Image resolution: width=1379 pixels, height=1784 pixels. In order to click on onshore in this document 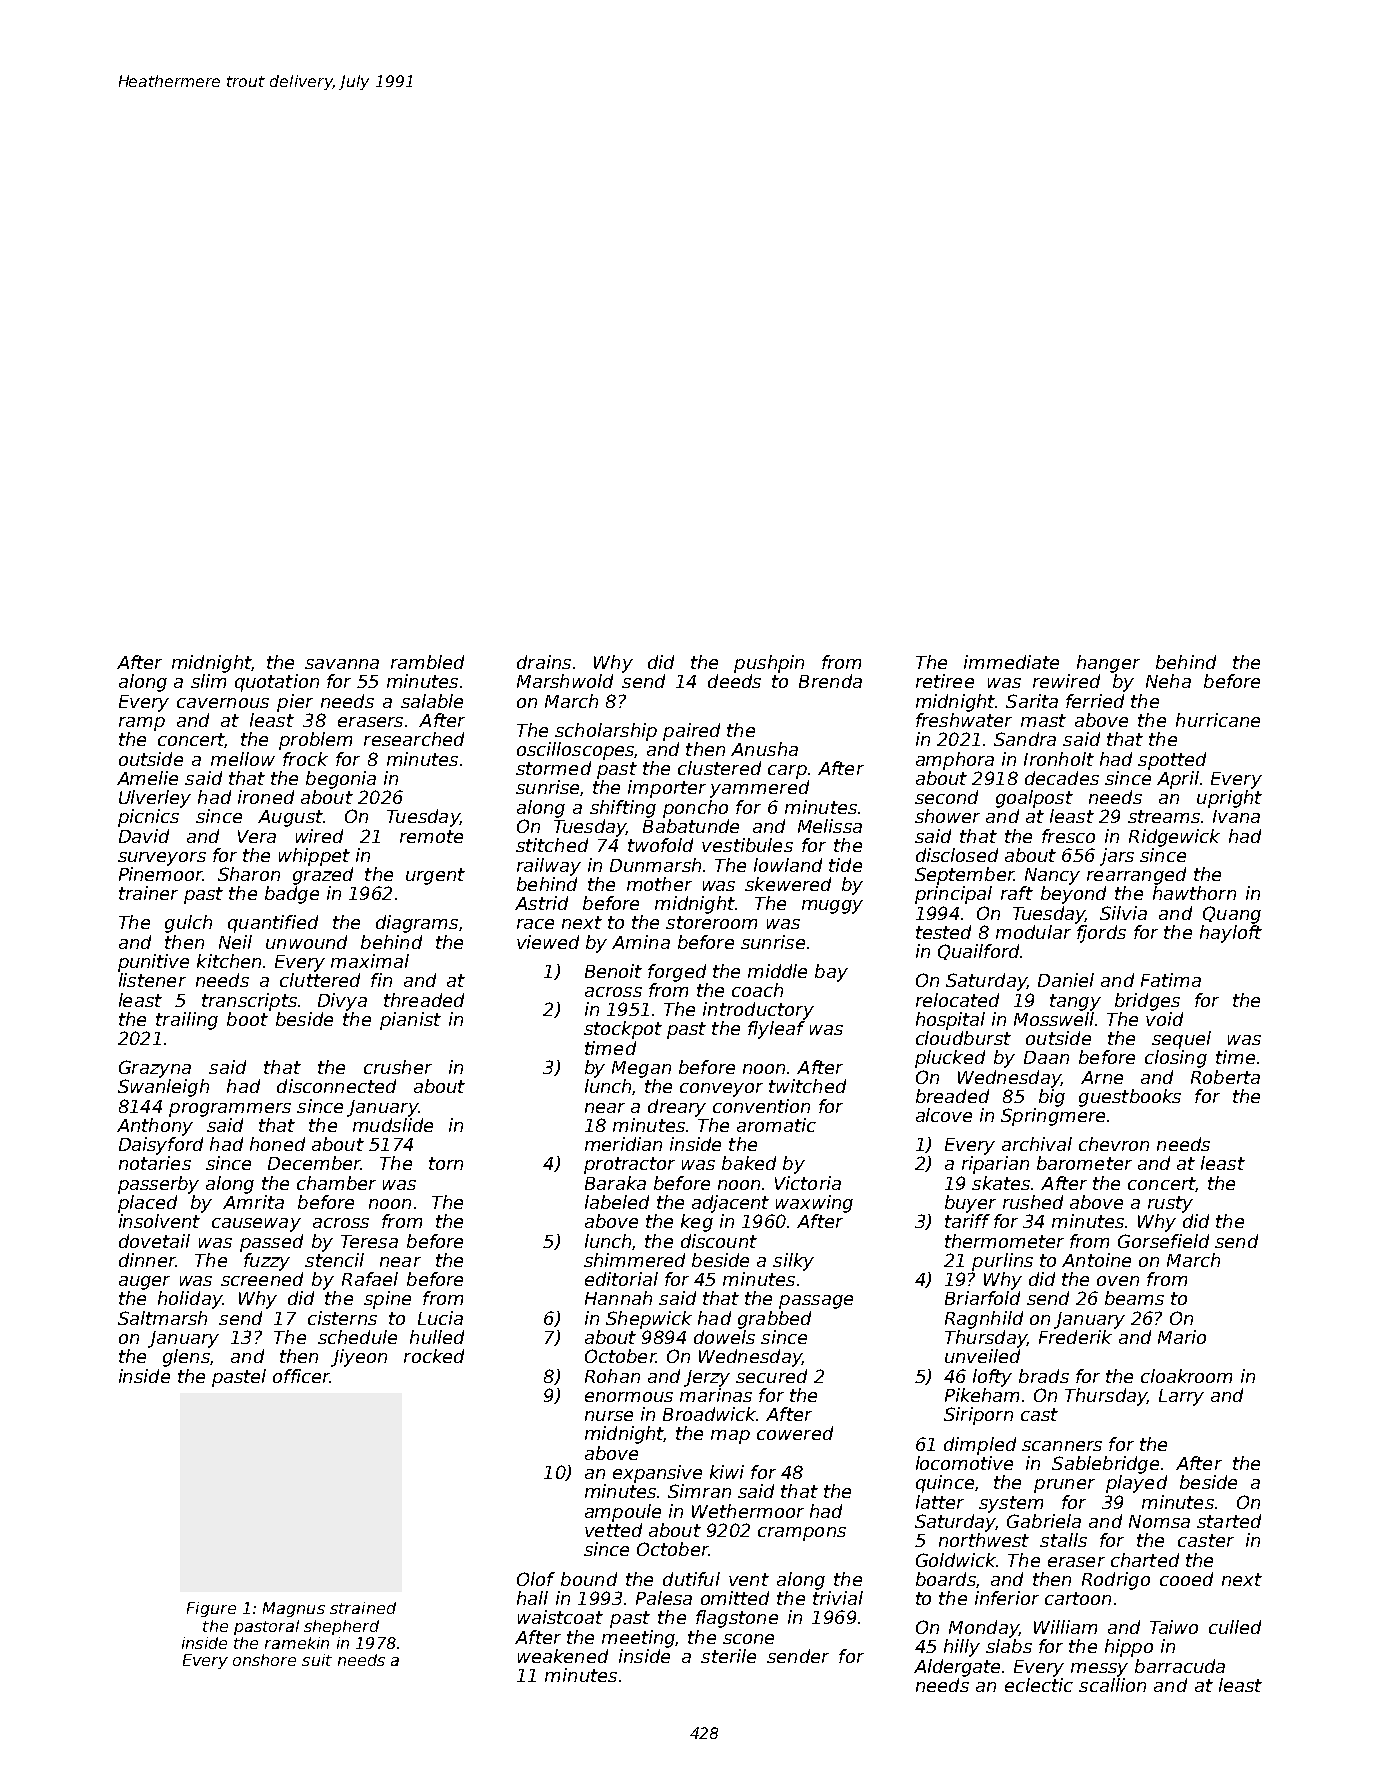, I will do `click(264, 1660)`.
